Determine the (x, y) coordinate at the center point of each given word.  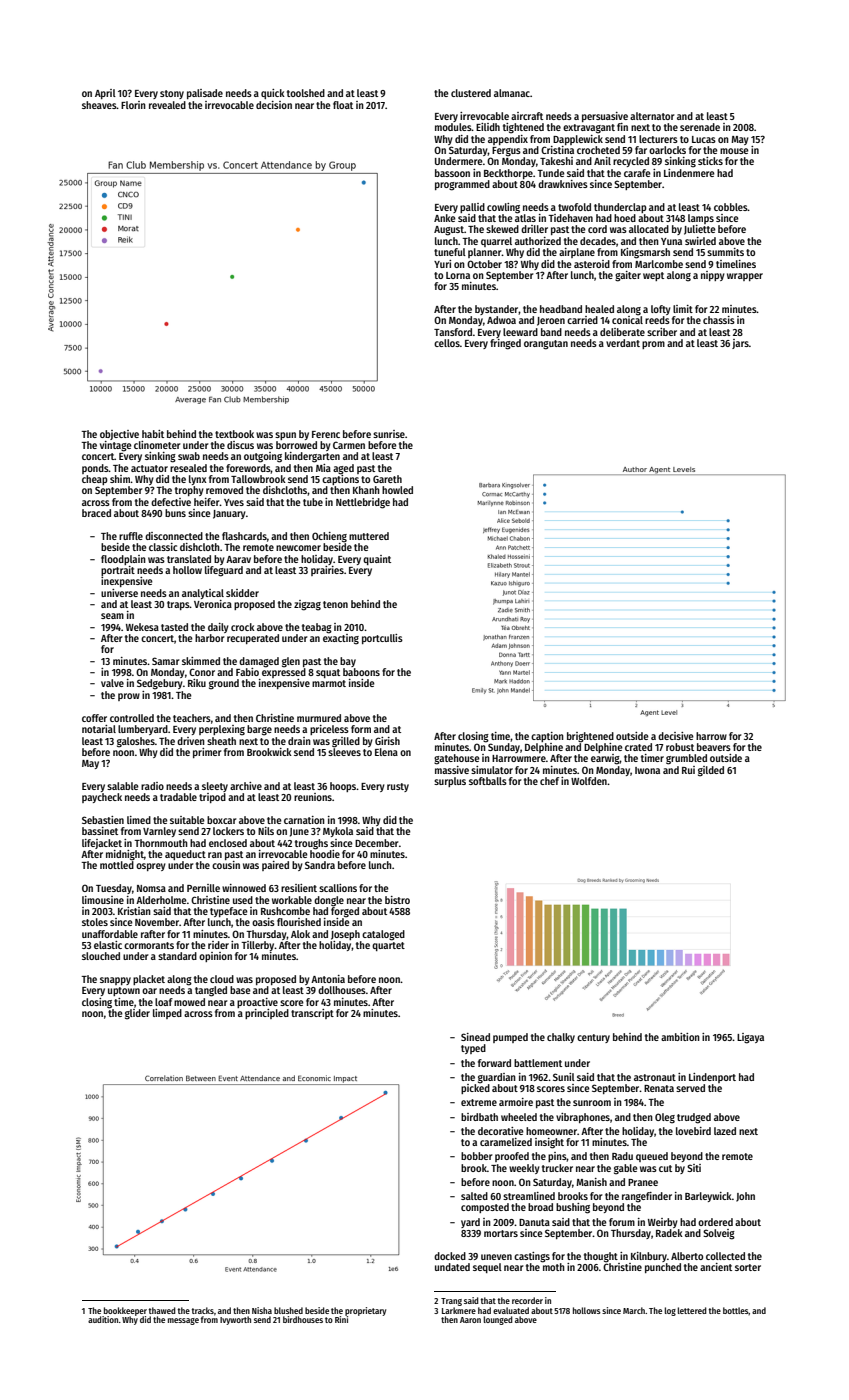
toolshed (306, 93)
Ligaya (750, 1038)
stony (172, 94)
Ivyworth (235, 1320)
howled (397, 490)
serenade (700, 127)
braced (96, 513)
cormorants (149, 945)
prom (653, 345)
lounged (498, 1320)
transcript (312, 1014)
